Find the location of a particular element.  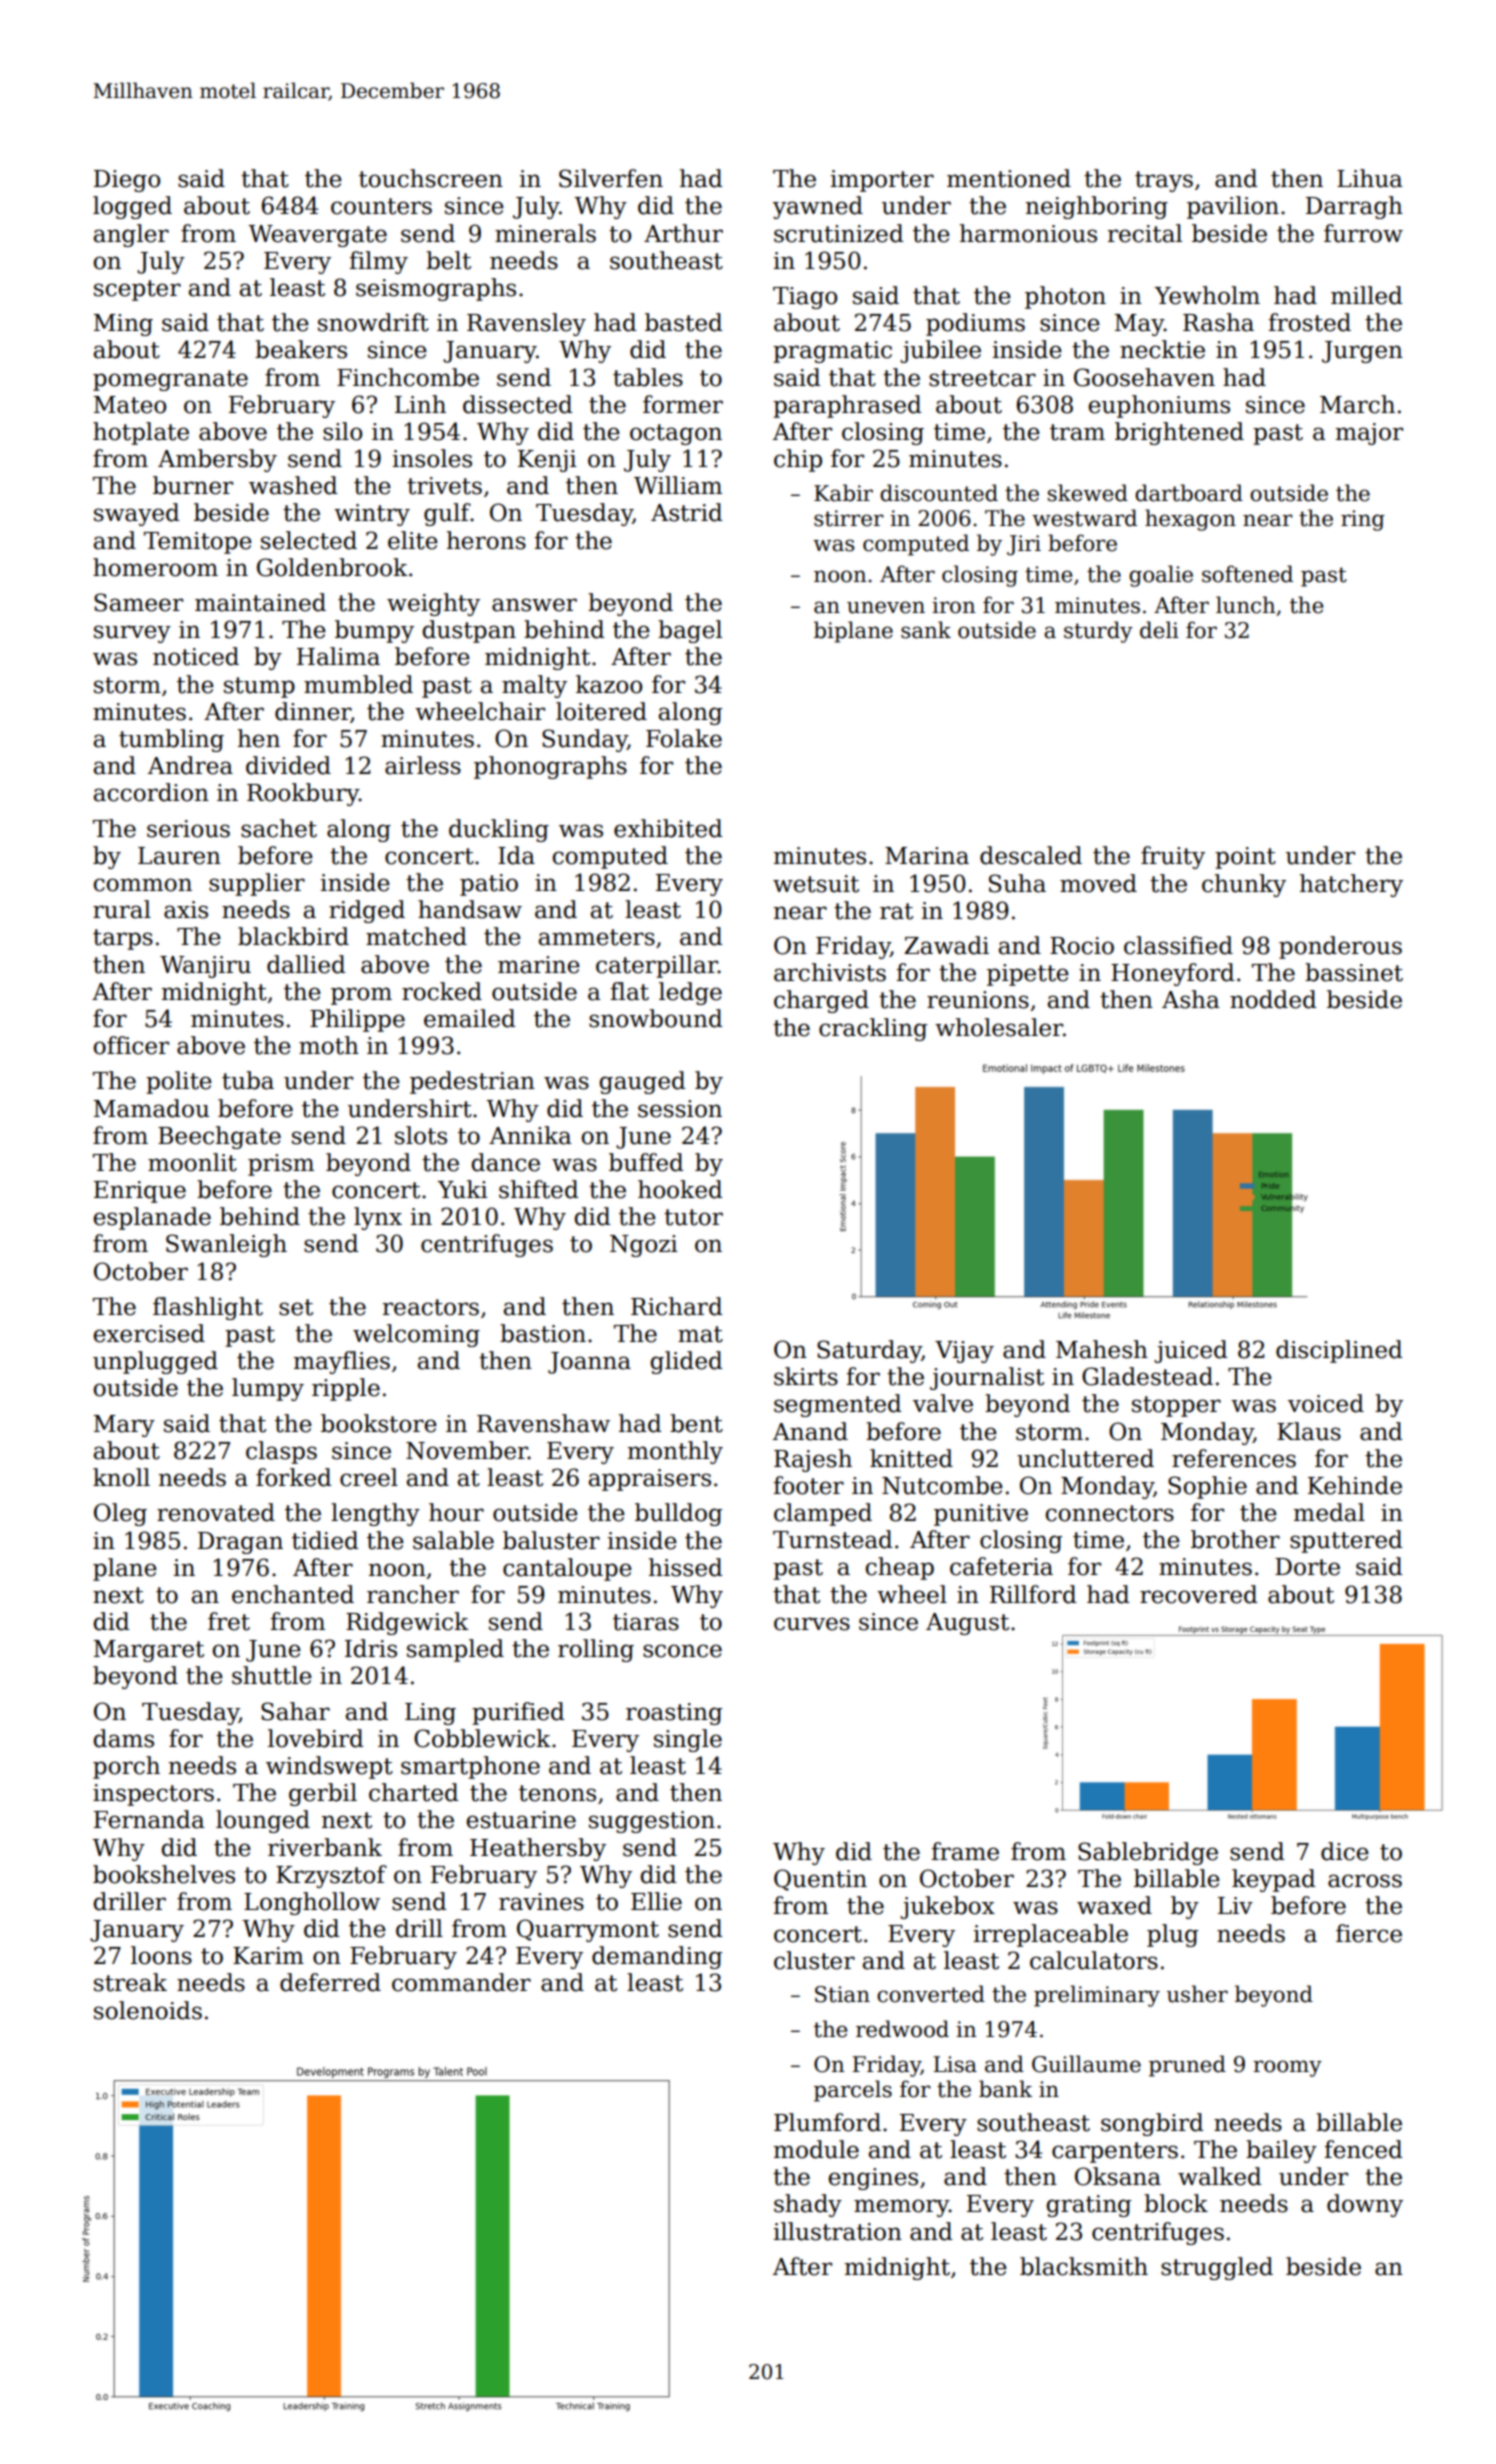

Liv is located at coordinates (1235, 1905).
